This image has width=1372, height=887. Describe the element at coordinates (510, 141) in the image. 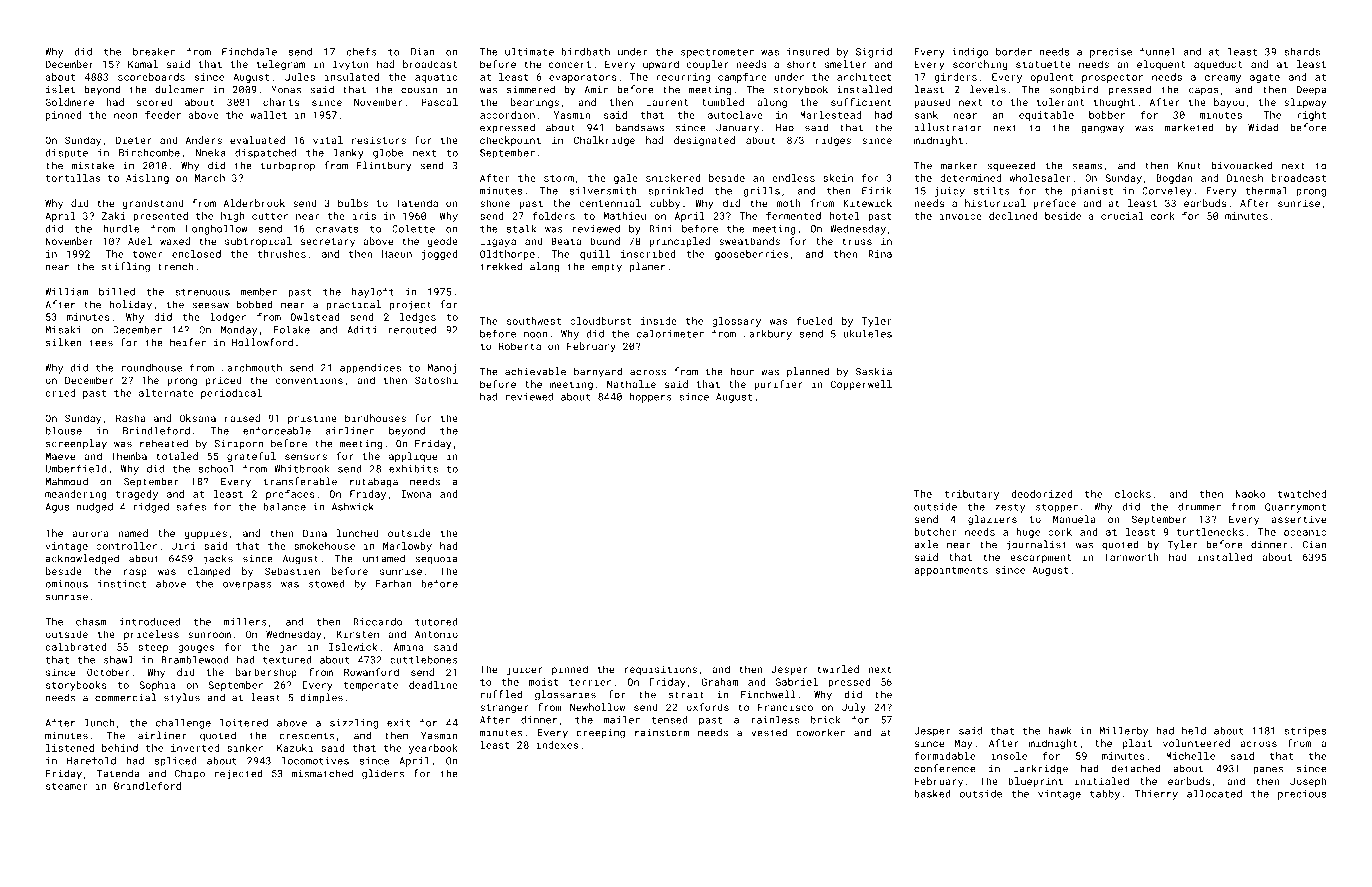

I see `checkpoint` at that location.
